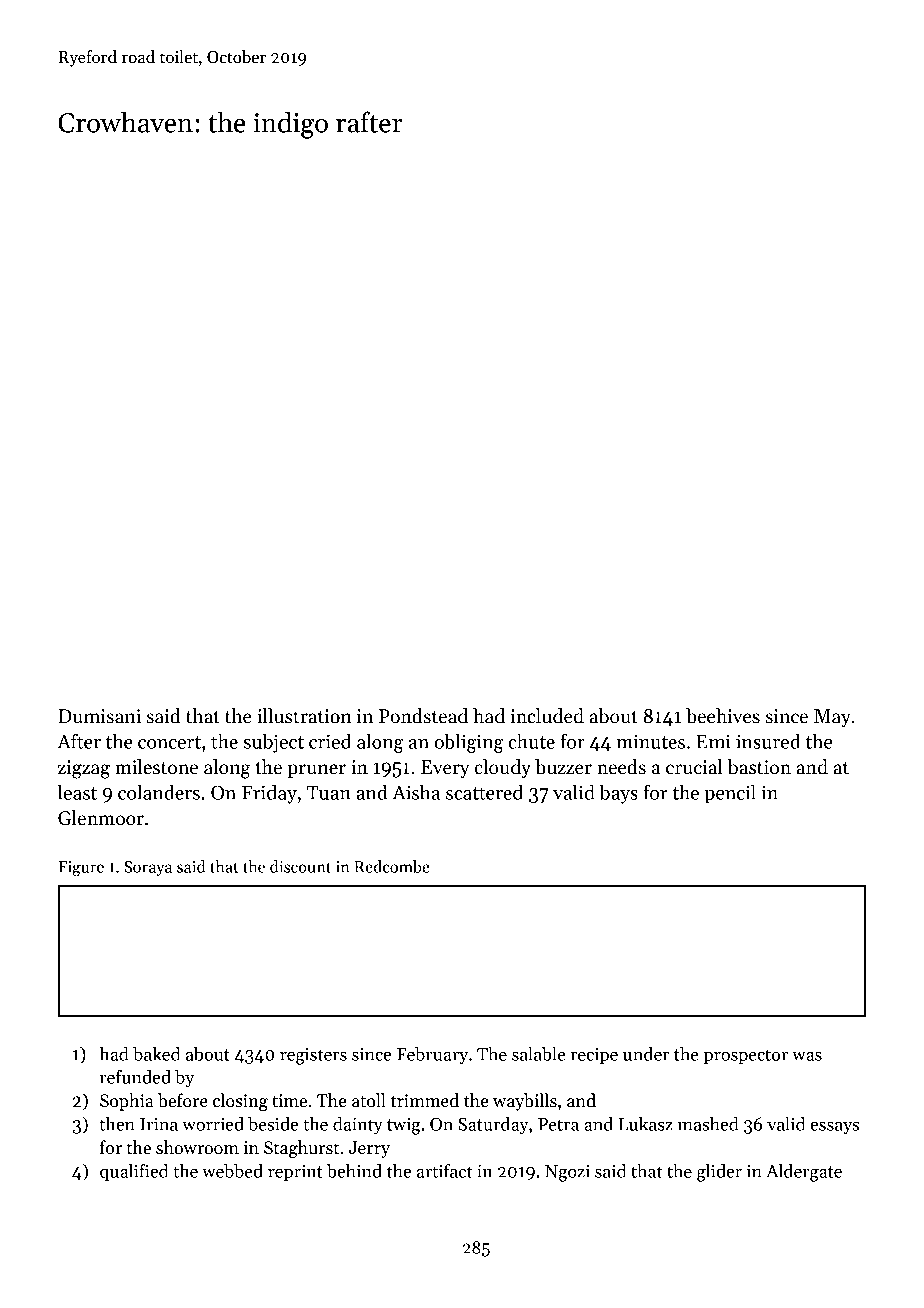  Describe the element at coordinates (832, 718) in the screenshot. I see `May` at that location.
